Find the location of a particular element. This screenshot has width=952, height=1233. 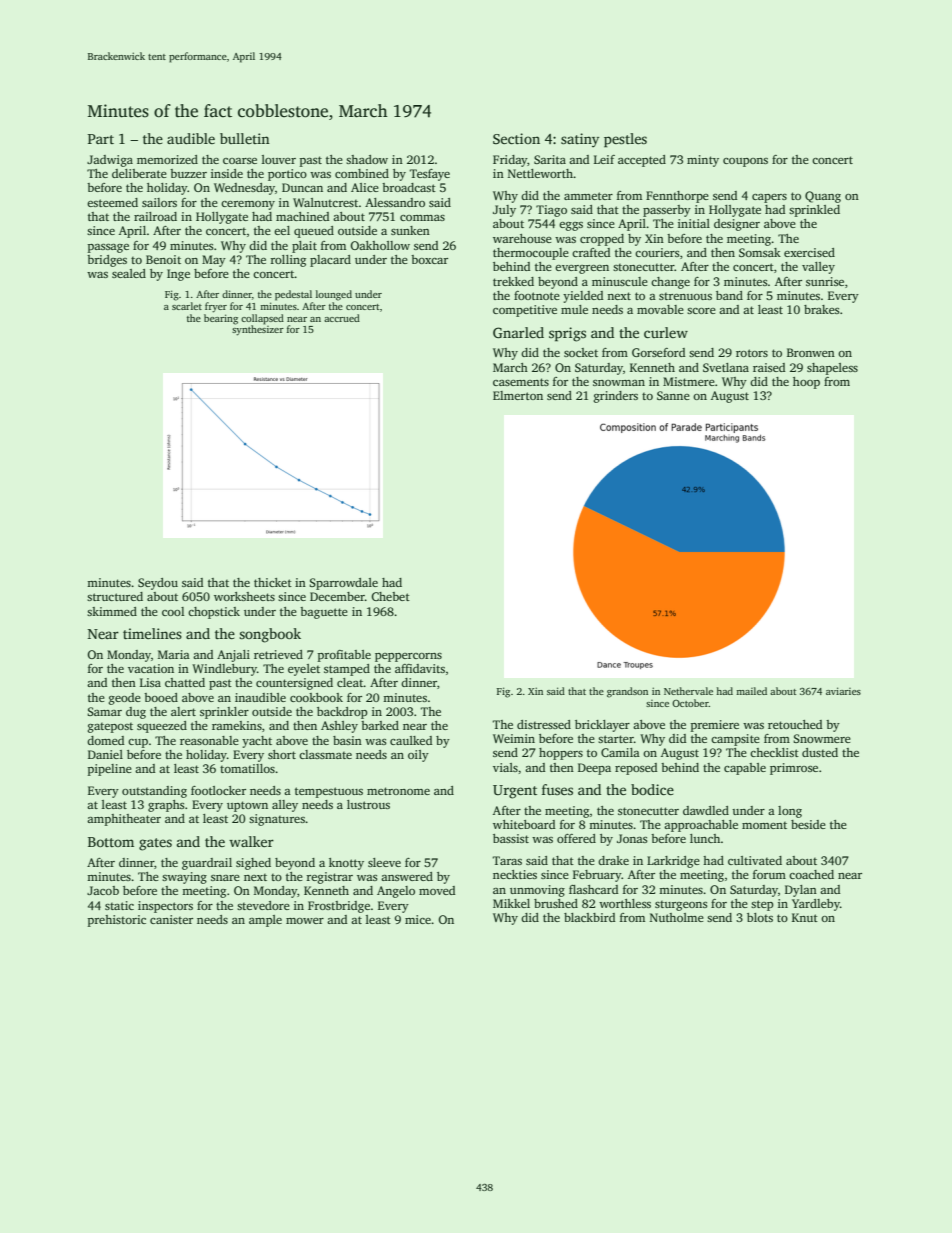

bulletin is located at coordinates (245, 138).
